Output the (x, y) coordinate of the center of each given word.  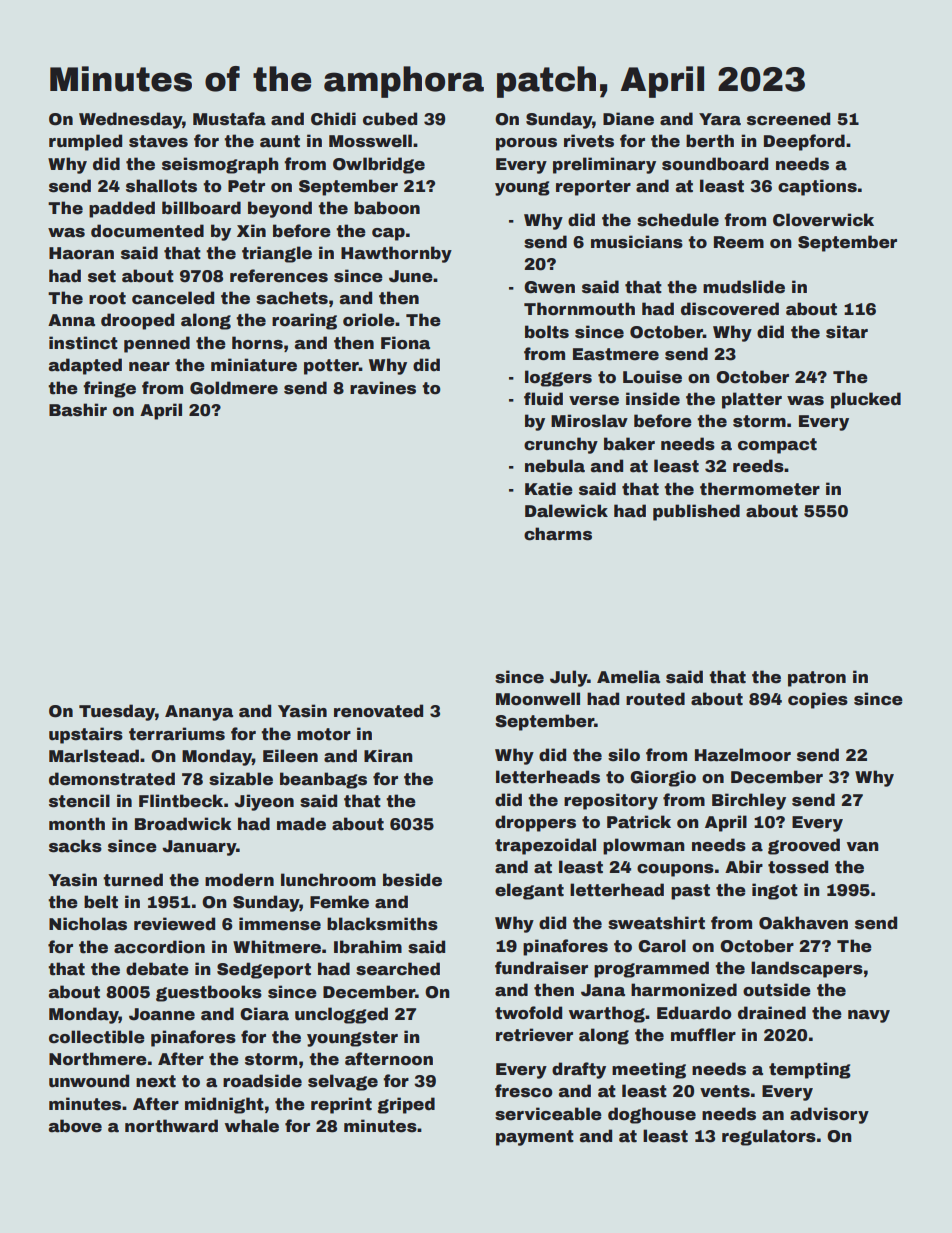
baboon (387, 208)
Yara (720, 119)
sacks (75, 846)
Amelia (628, 677)
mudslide (744, 287)
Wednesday (130, 120)
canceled (173, 298)
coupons (675, 870)
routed (655, 699)
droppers (535, 823)
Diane (628, 119)
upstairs (86, 735)
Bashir (78, 410)
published (696, 512)
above (75, 1126)
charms (558, 534)
